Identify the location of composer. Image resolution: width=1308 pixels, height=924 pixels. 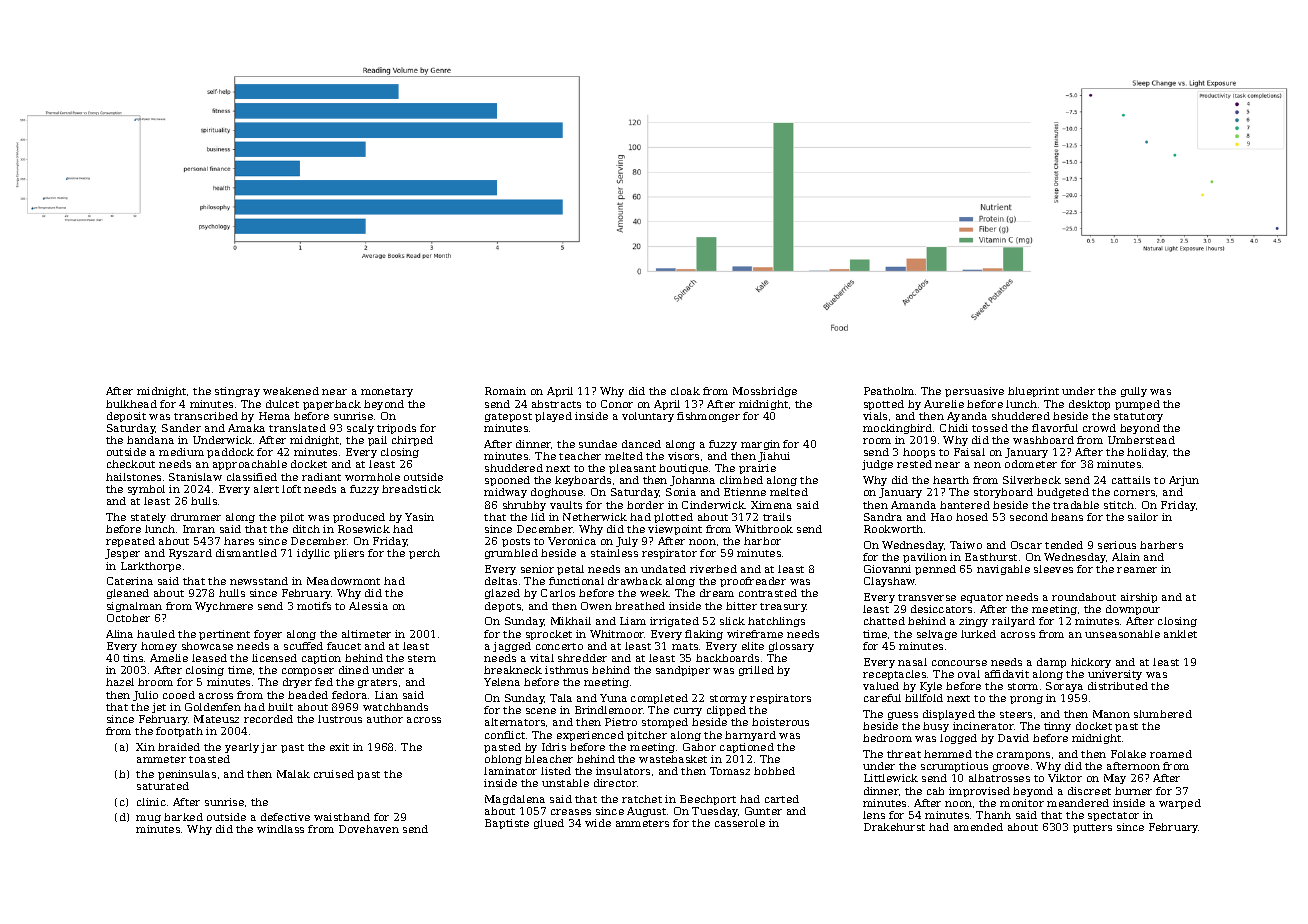
(308, 672).
